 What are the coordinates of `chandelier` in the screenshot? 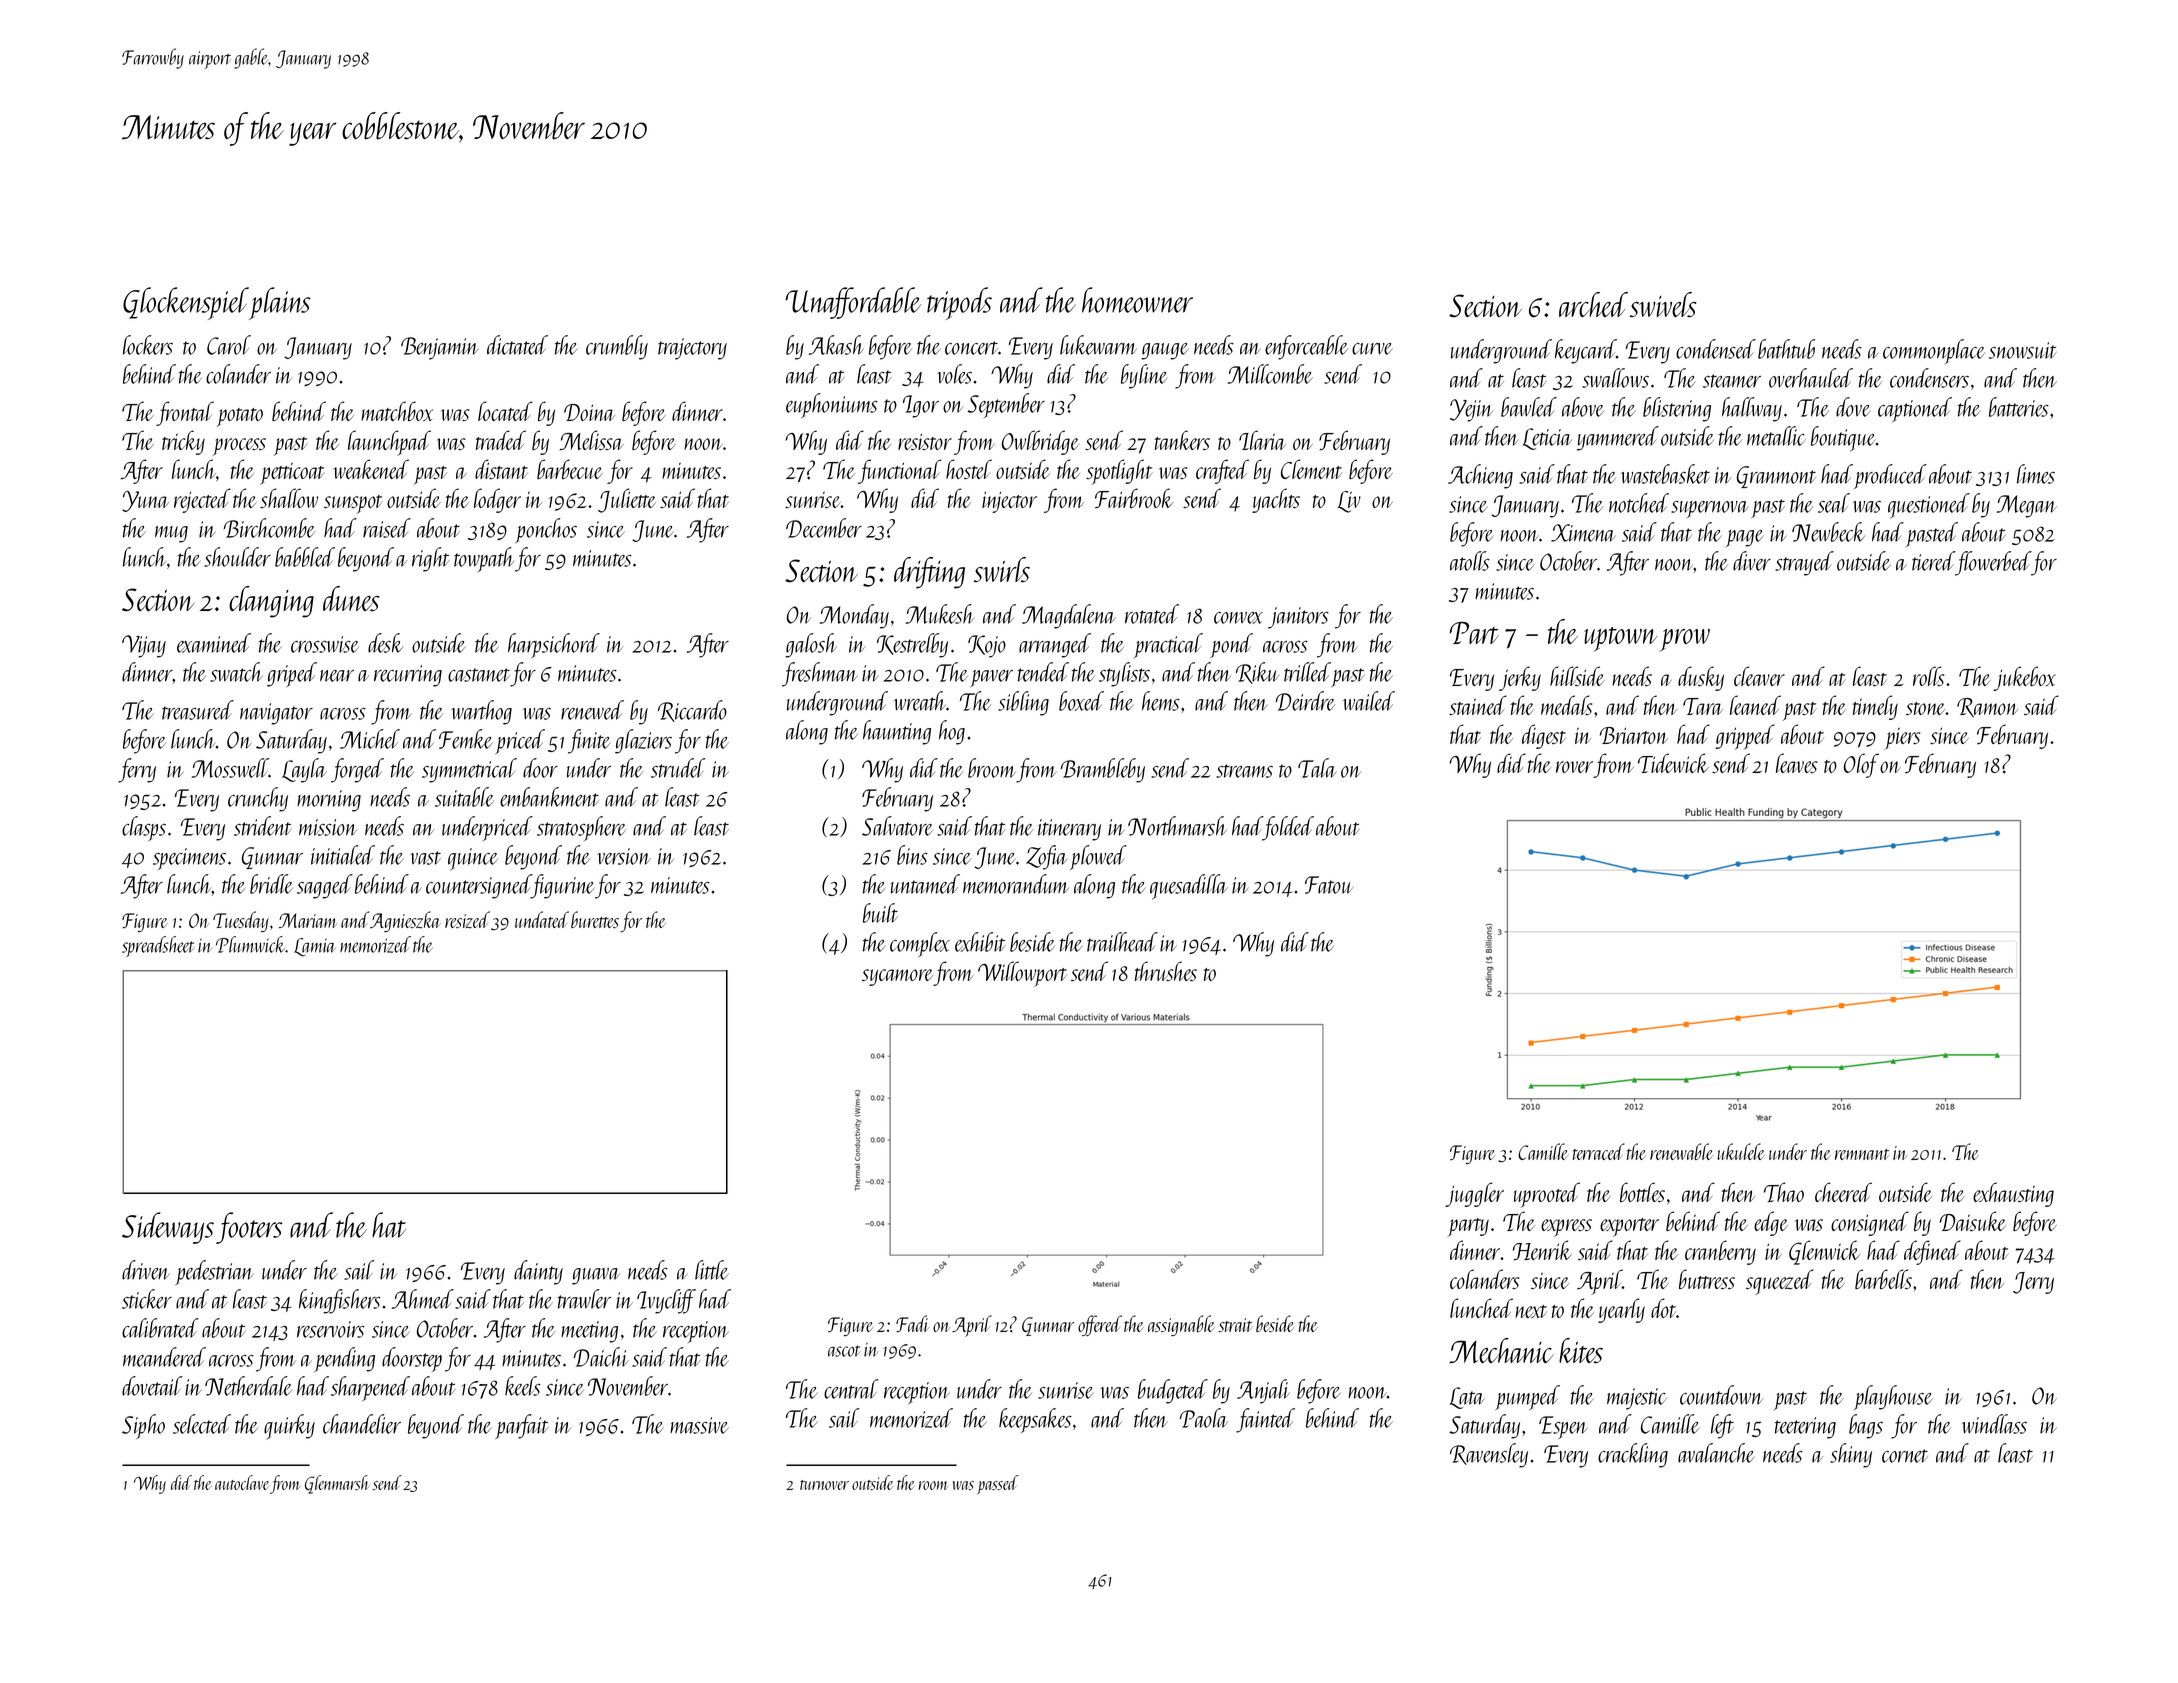 It's located at (362, 1424).
